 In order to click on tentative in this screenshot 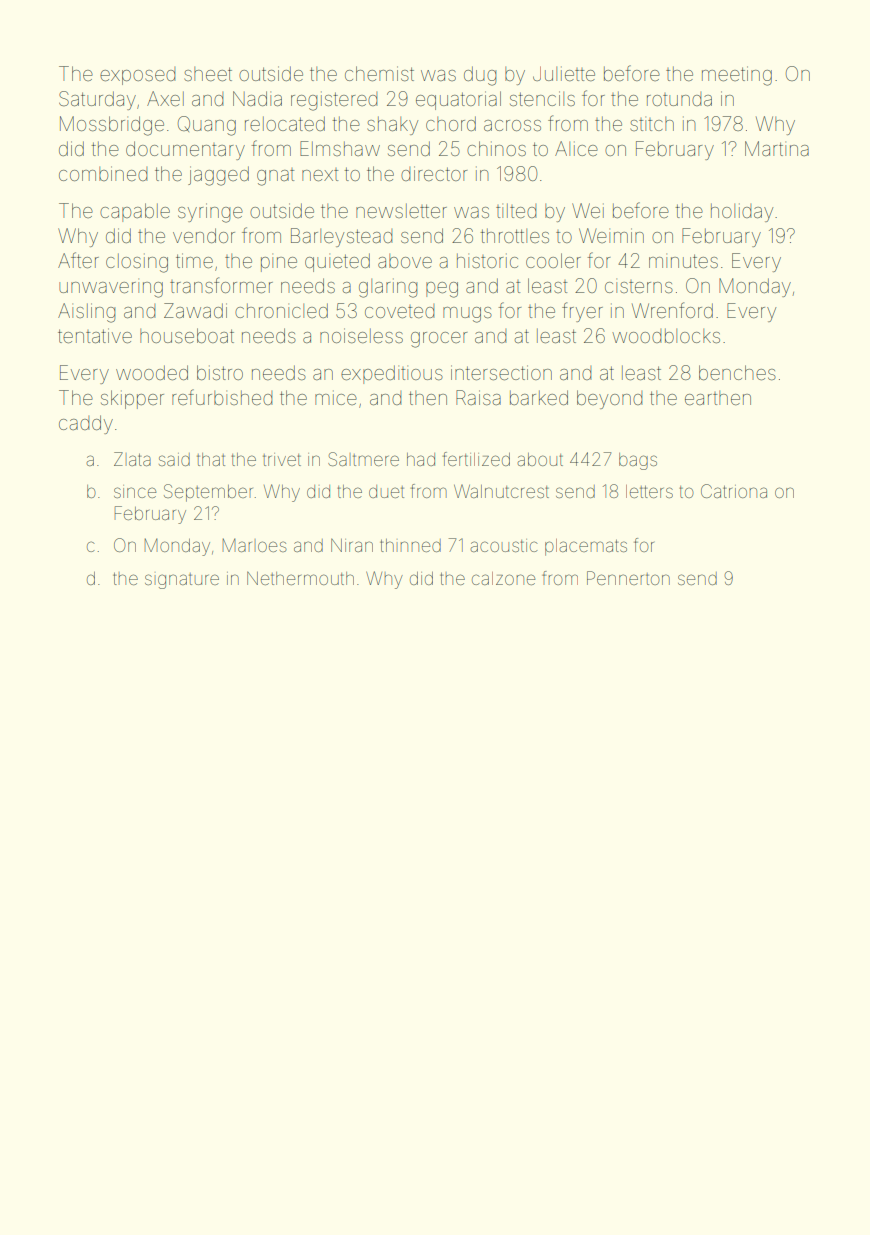, I will do `click(95, 335)`.
